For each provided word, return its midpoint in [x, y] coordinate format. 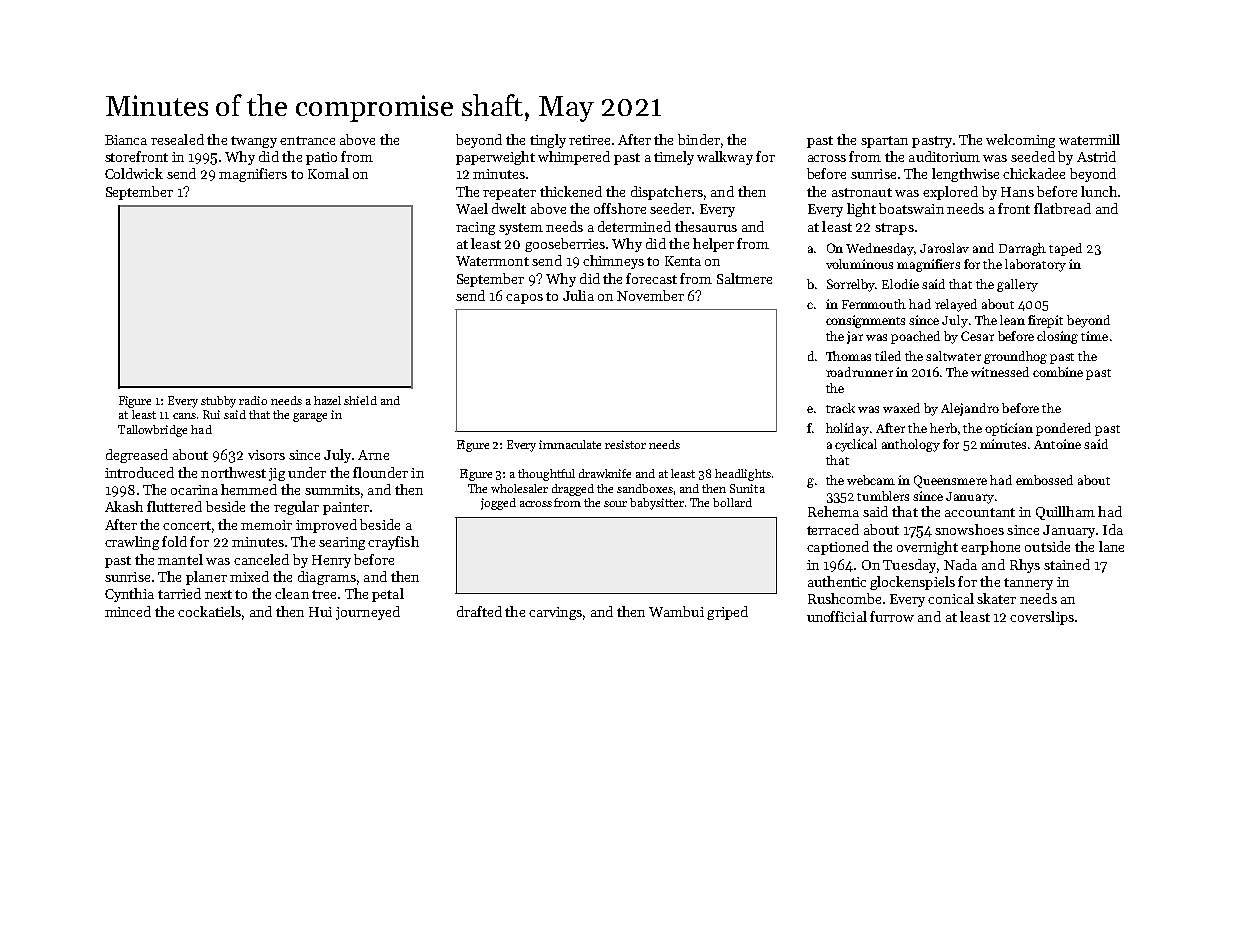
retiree [589, 140]
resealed [177, 139]
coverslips [1042, 618]
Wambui [676, 611]
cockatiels [209, 611]
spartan [884, 142]
